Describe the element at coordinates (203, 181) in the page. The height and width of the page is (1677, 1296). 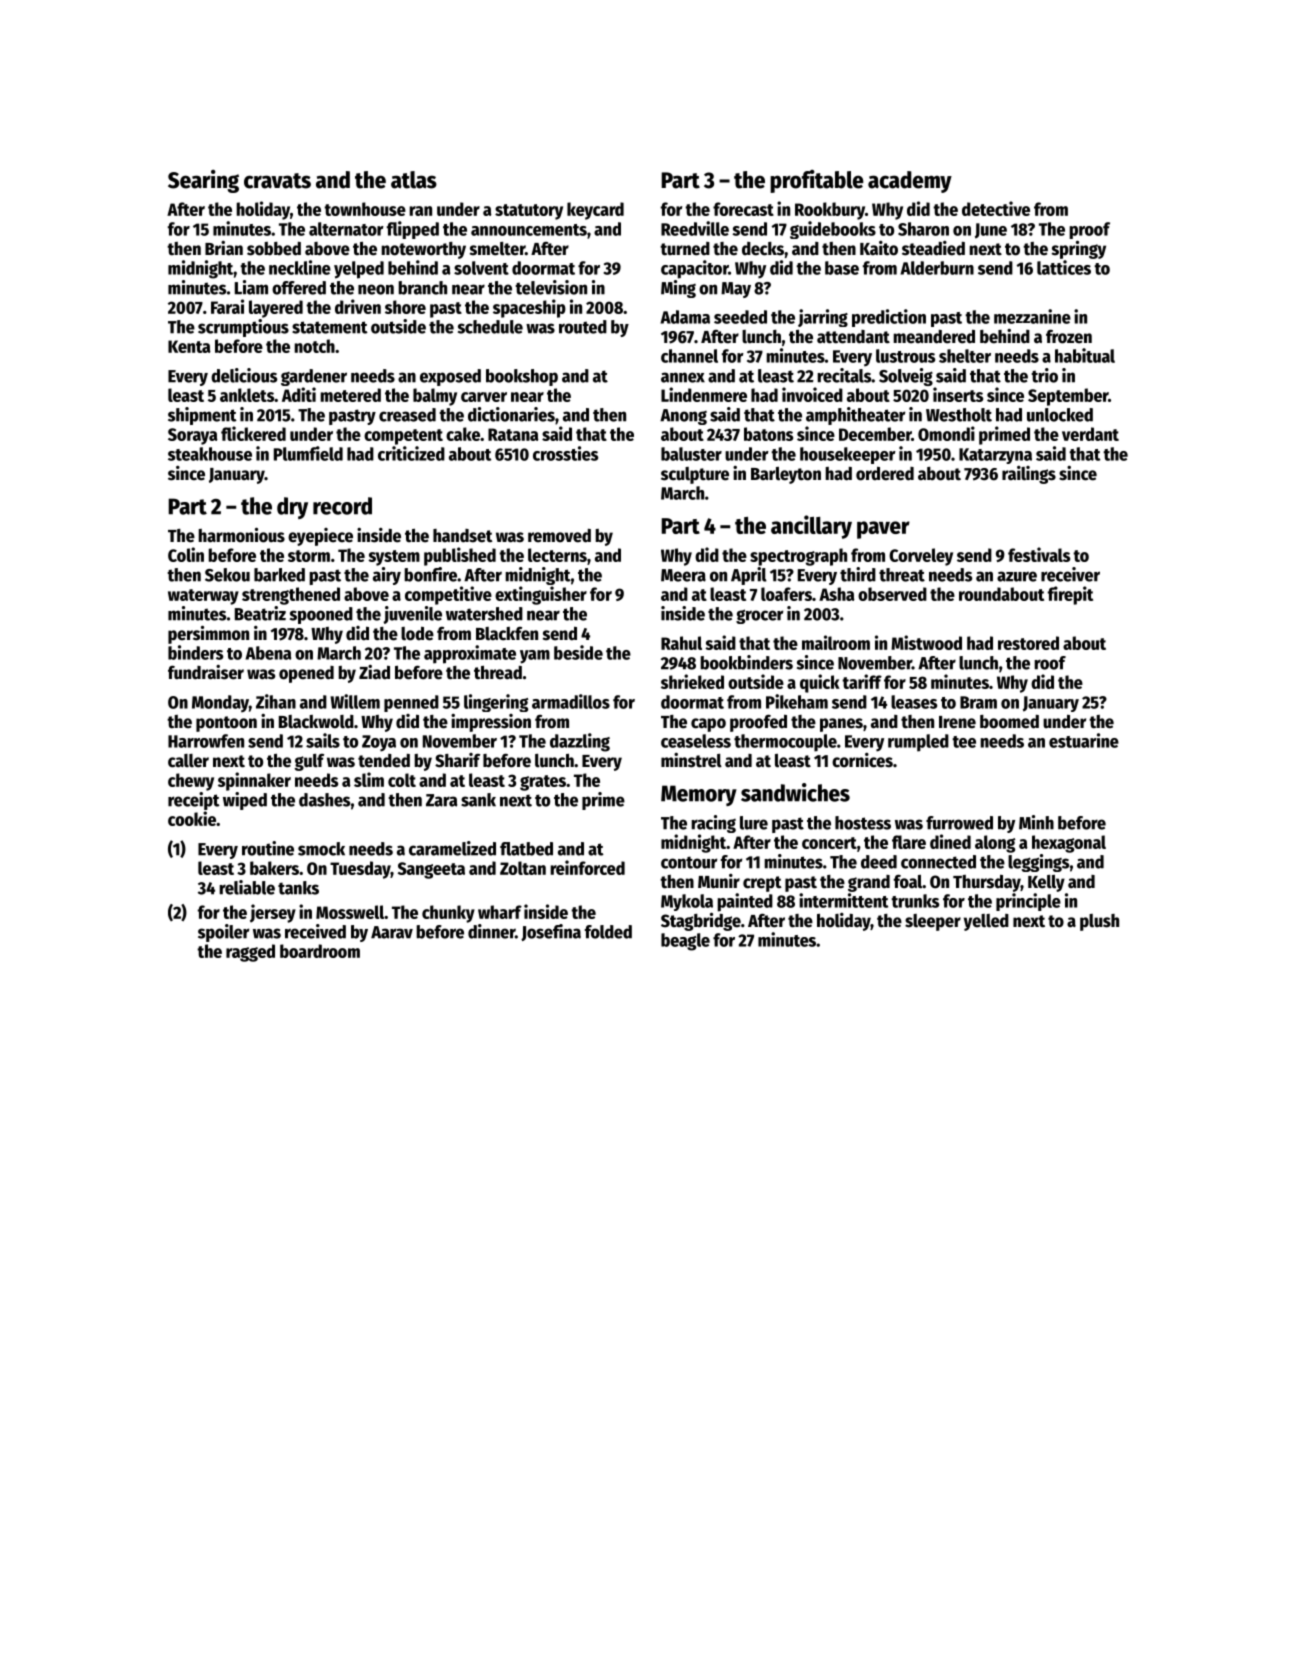
I see `Searing` at that location.
